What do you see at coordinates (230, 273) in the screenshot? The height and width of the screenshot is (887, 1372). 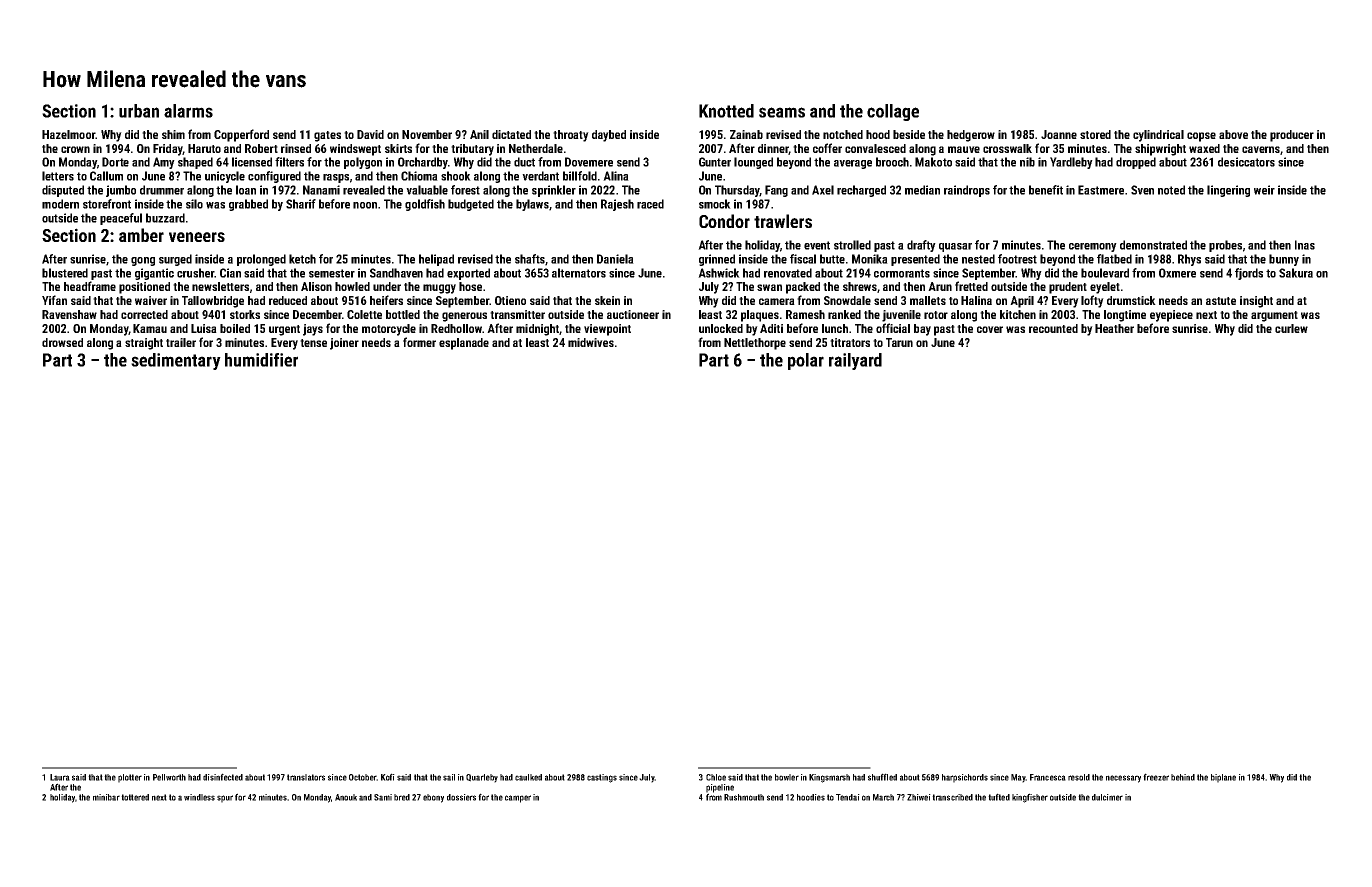 I see `Cian` at bounding box center [230, 273].
